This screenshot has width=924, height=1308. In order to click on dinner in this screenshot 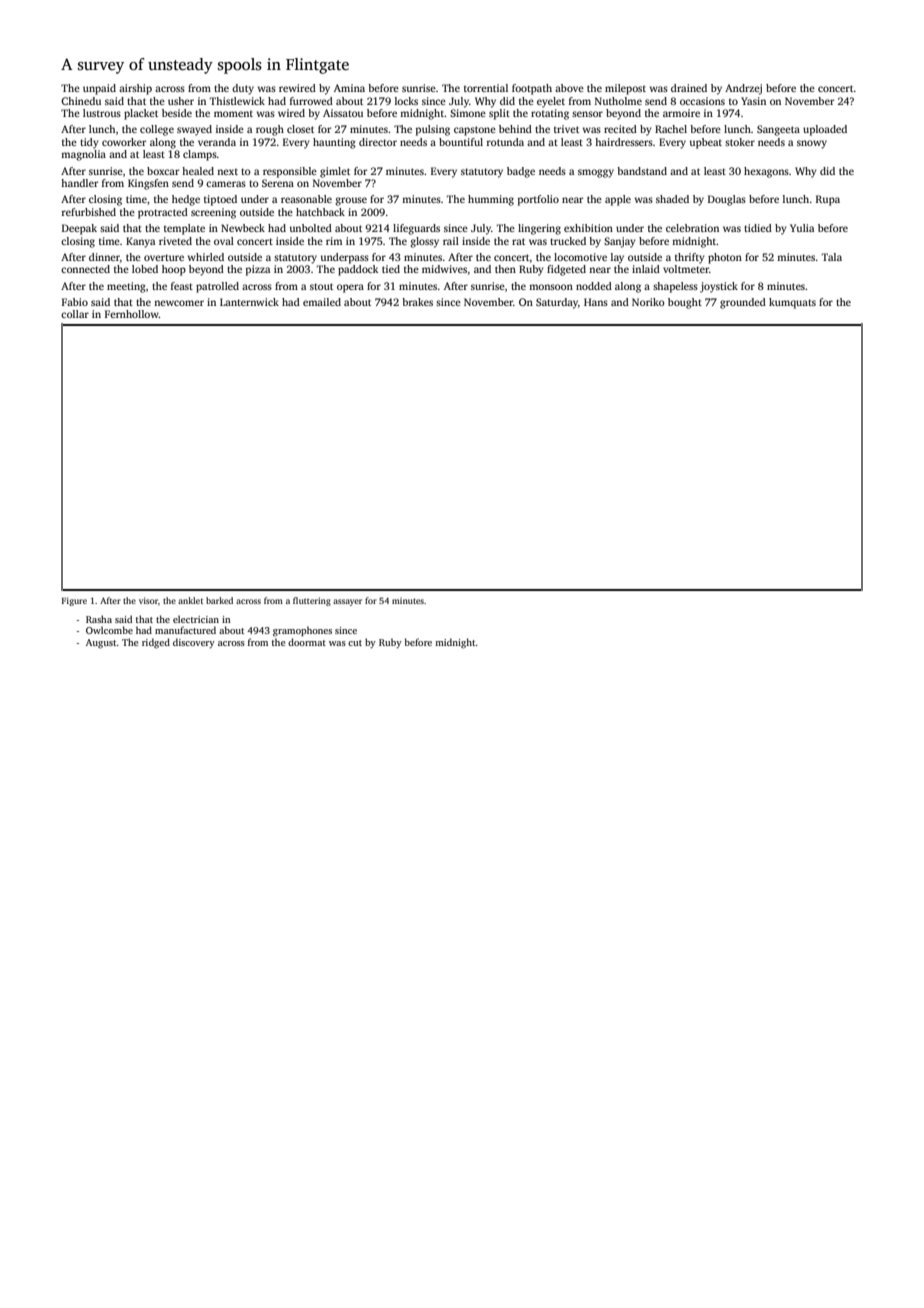, I will do `click(104, 257)`.
